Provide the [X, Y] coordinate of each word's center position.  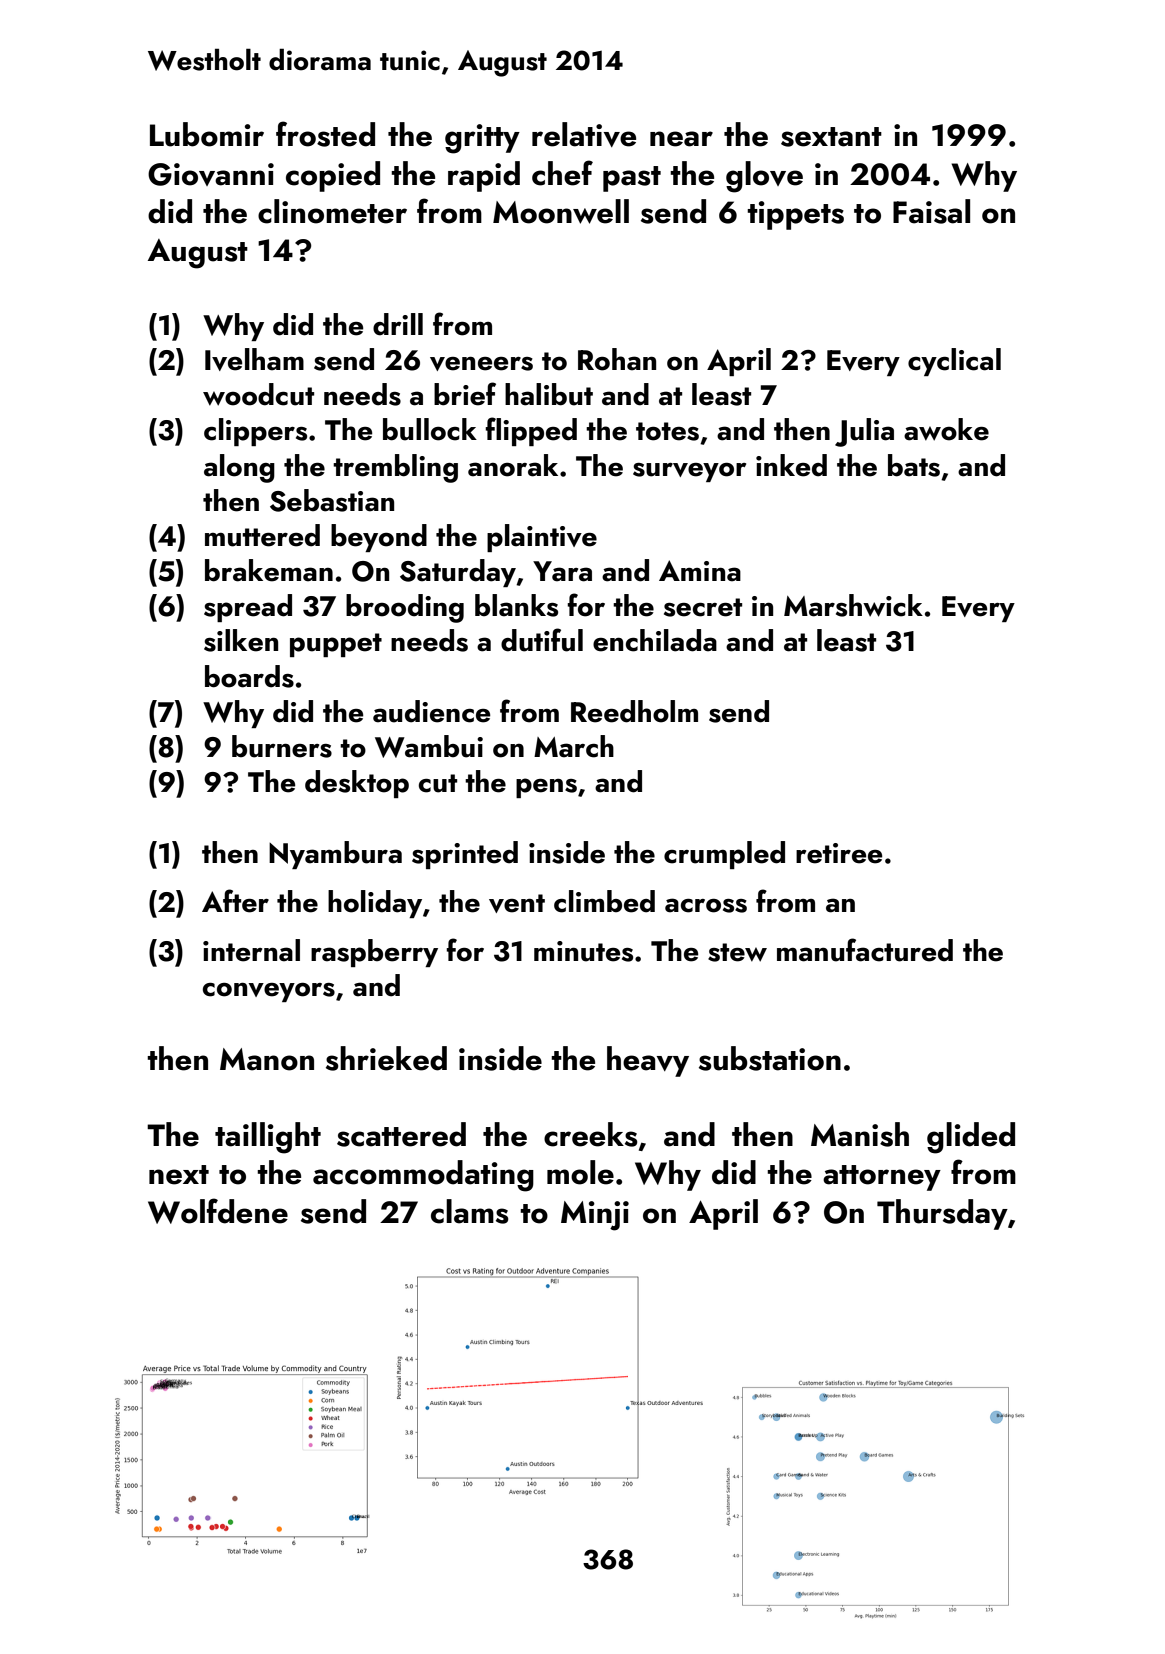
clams [470, 1211]
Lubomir [207, 134]
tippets [795, 215]
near [681, 139]
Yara [562, 571]
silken [241, 640]
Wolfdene [218, 1211]
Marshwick [853, 605]
